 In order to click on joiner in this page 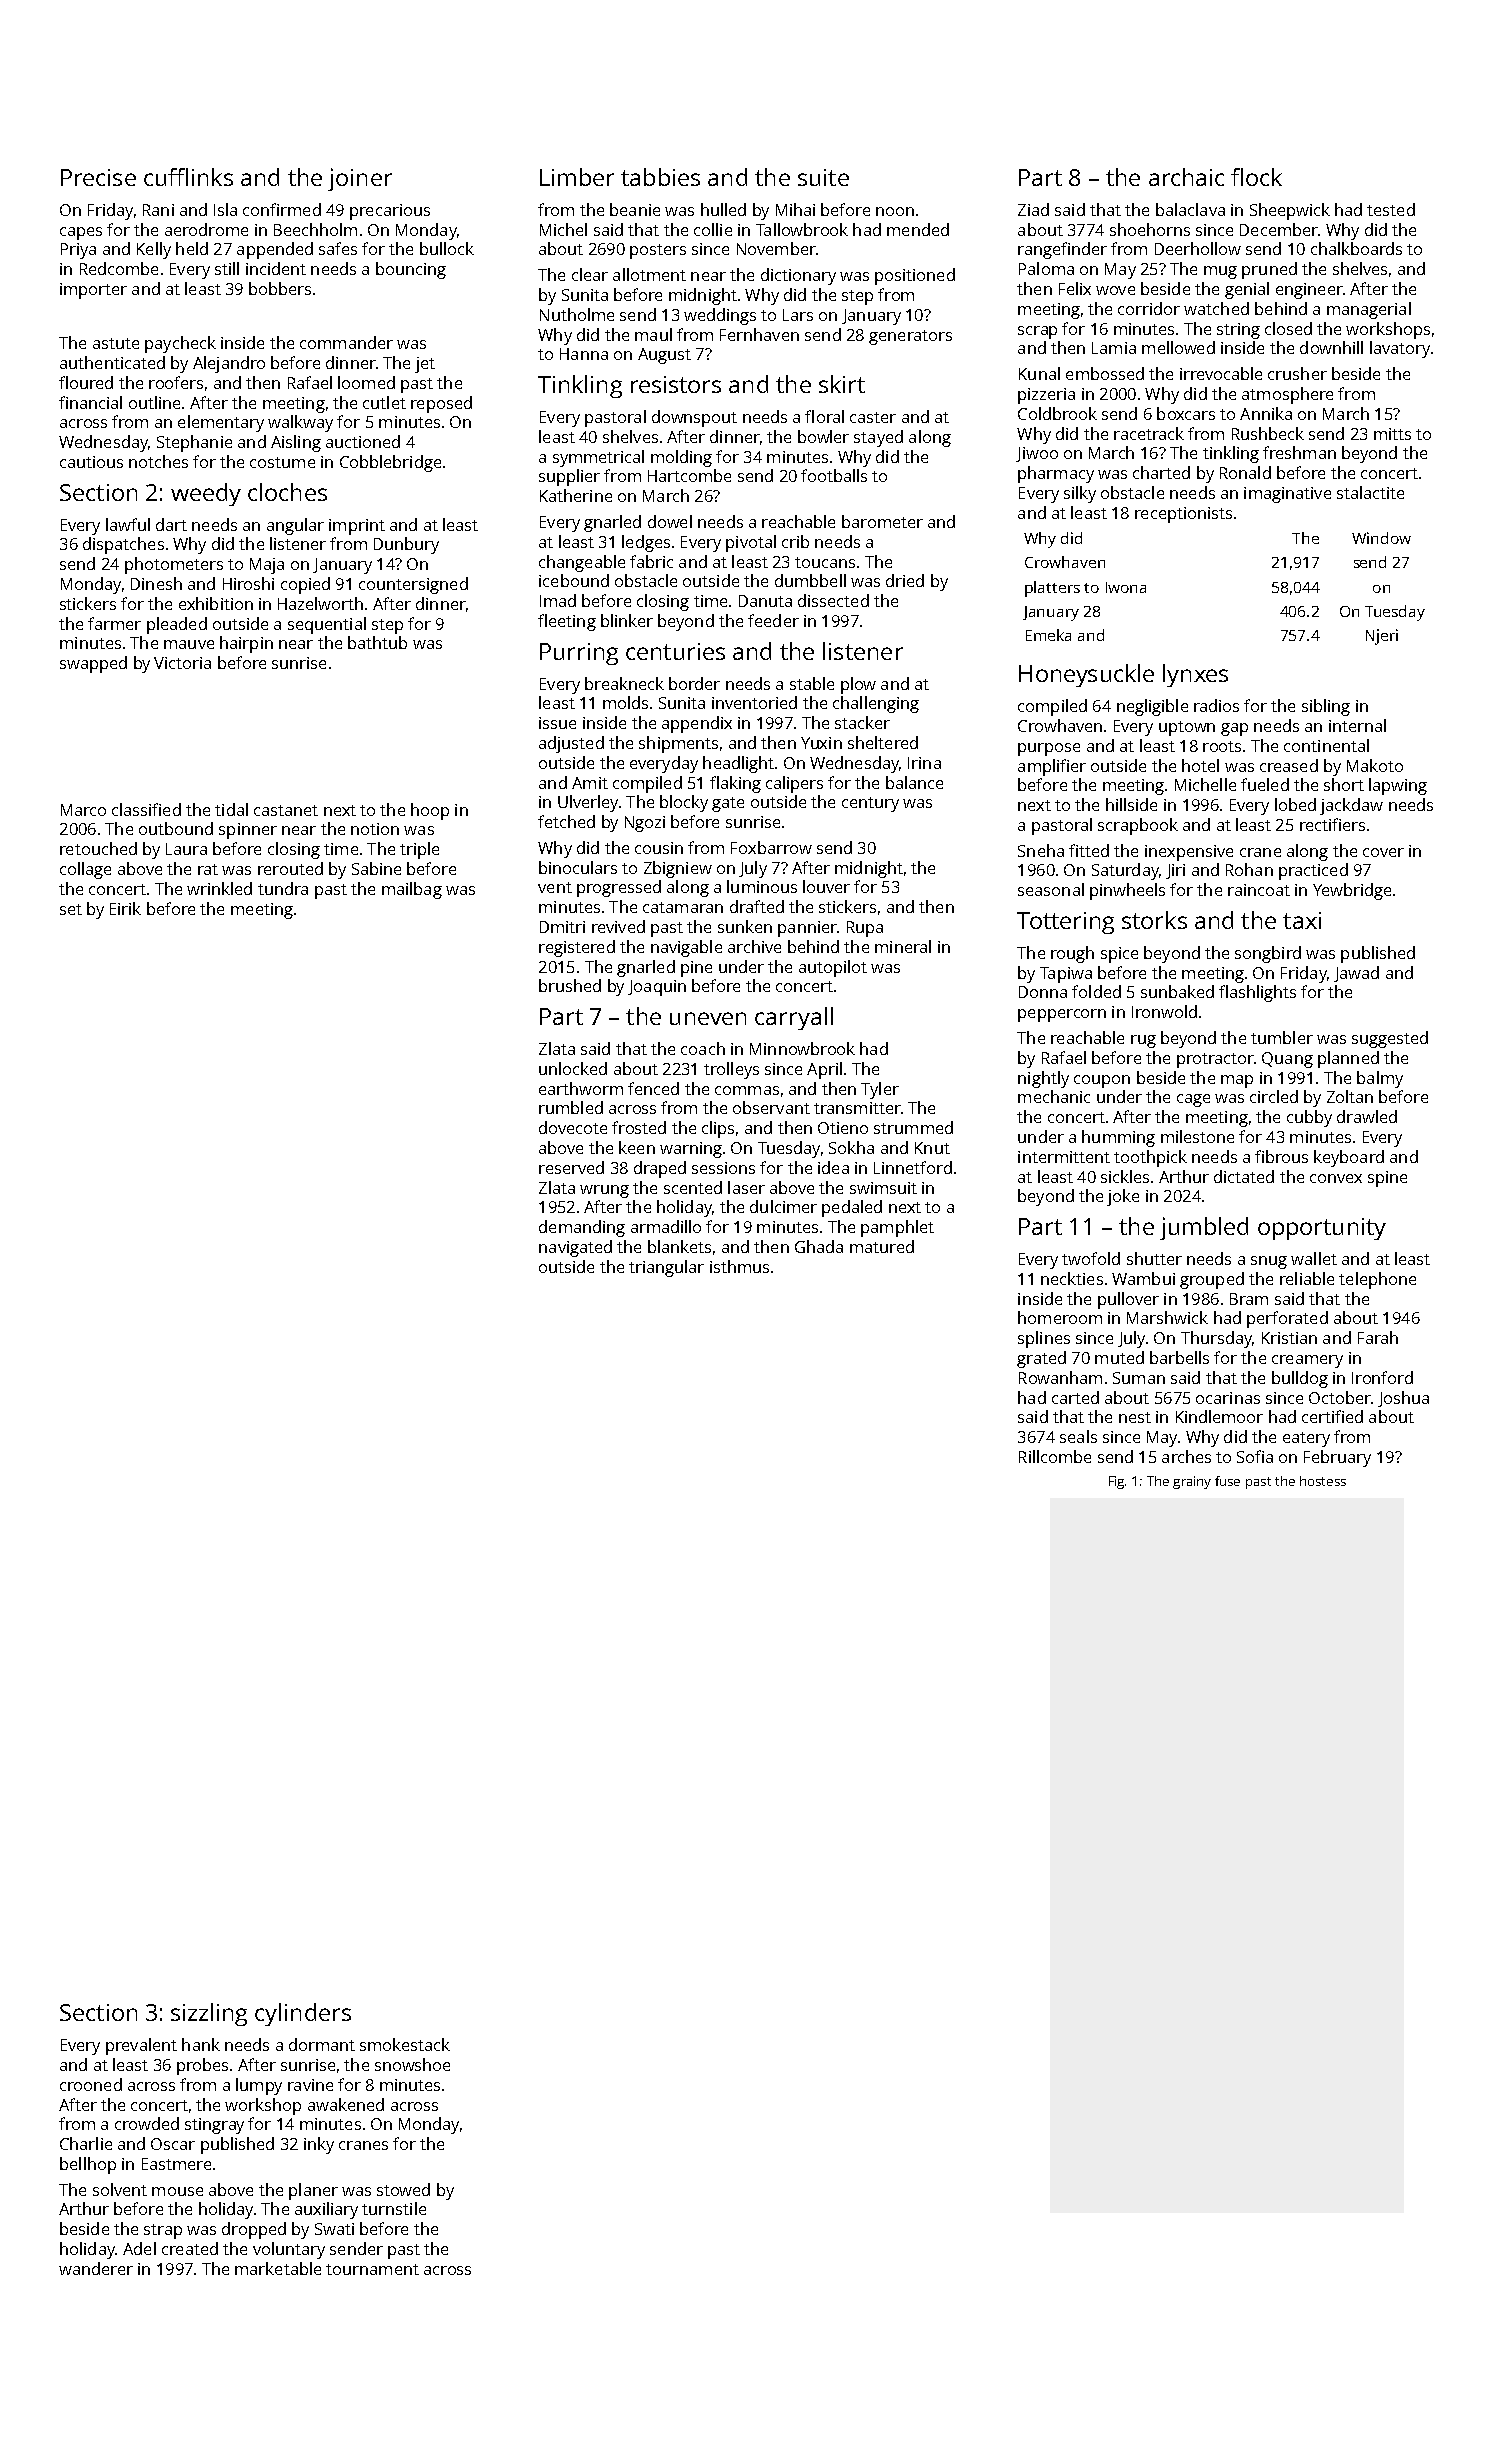, I will do `click(360, 179)`.
